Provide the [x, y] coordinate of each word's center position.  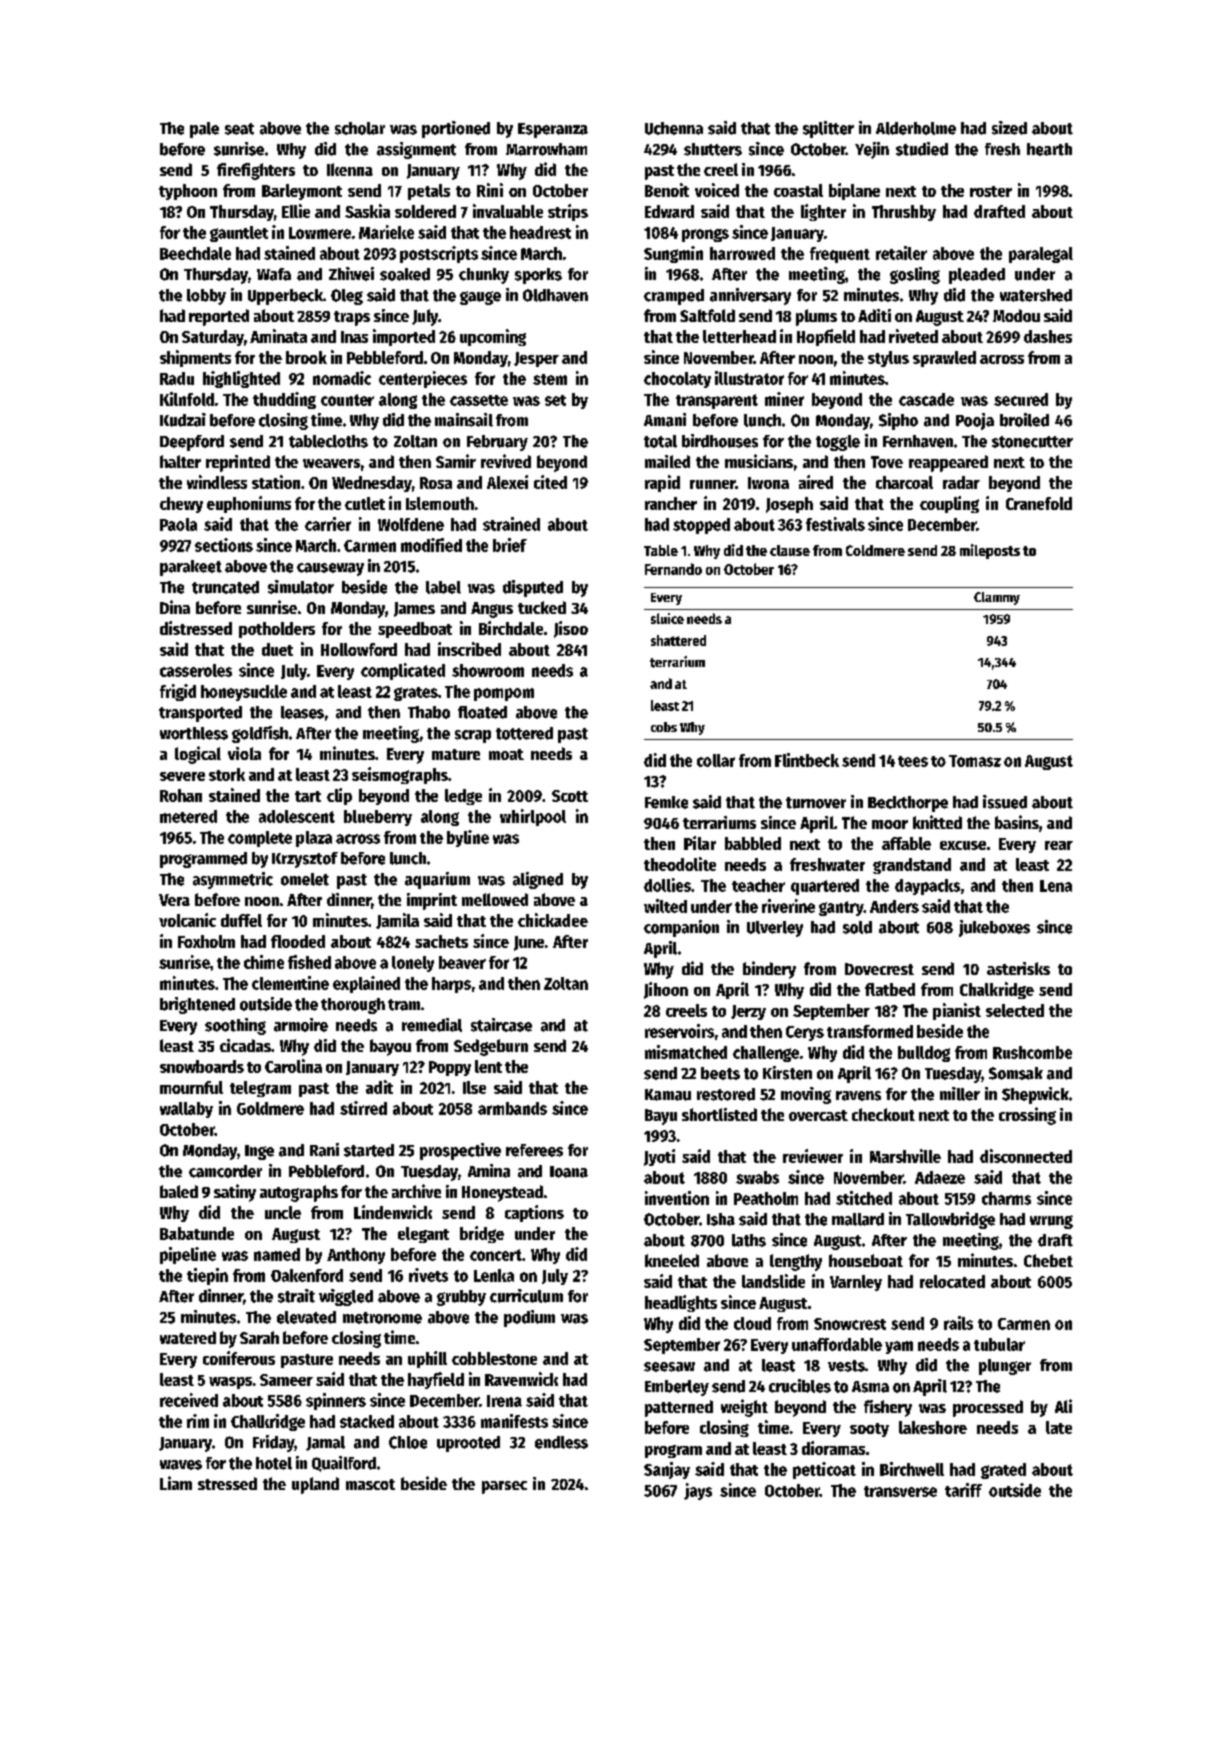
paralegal [1041, 255]
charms [1006, 1198]
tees [913, 761]
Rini [490, 190]
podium [529, 1318]
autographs [299, 1193]
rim [198, 1421]
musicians [759, 461]
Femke [666, 802]
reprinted [238, 463]
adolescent [297, 816]
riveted [913, 336]
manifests [514, 1421]
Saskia [367, 211]
